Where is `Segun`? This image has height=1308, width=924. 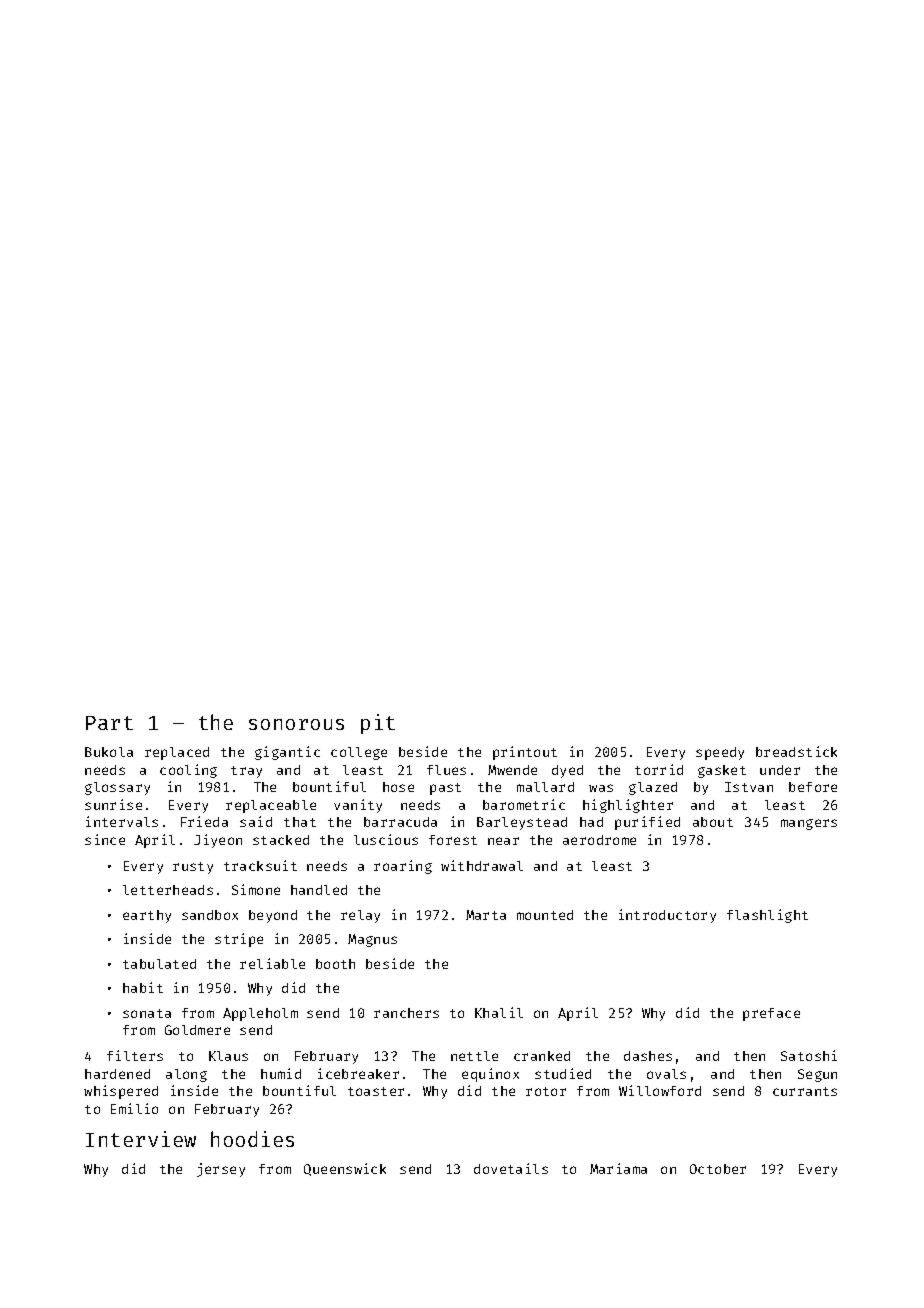 Segun is located at coordinates (817, 1075).
